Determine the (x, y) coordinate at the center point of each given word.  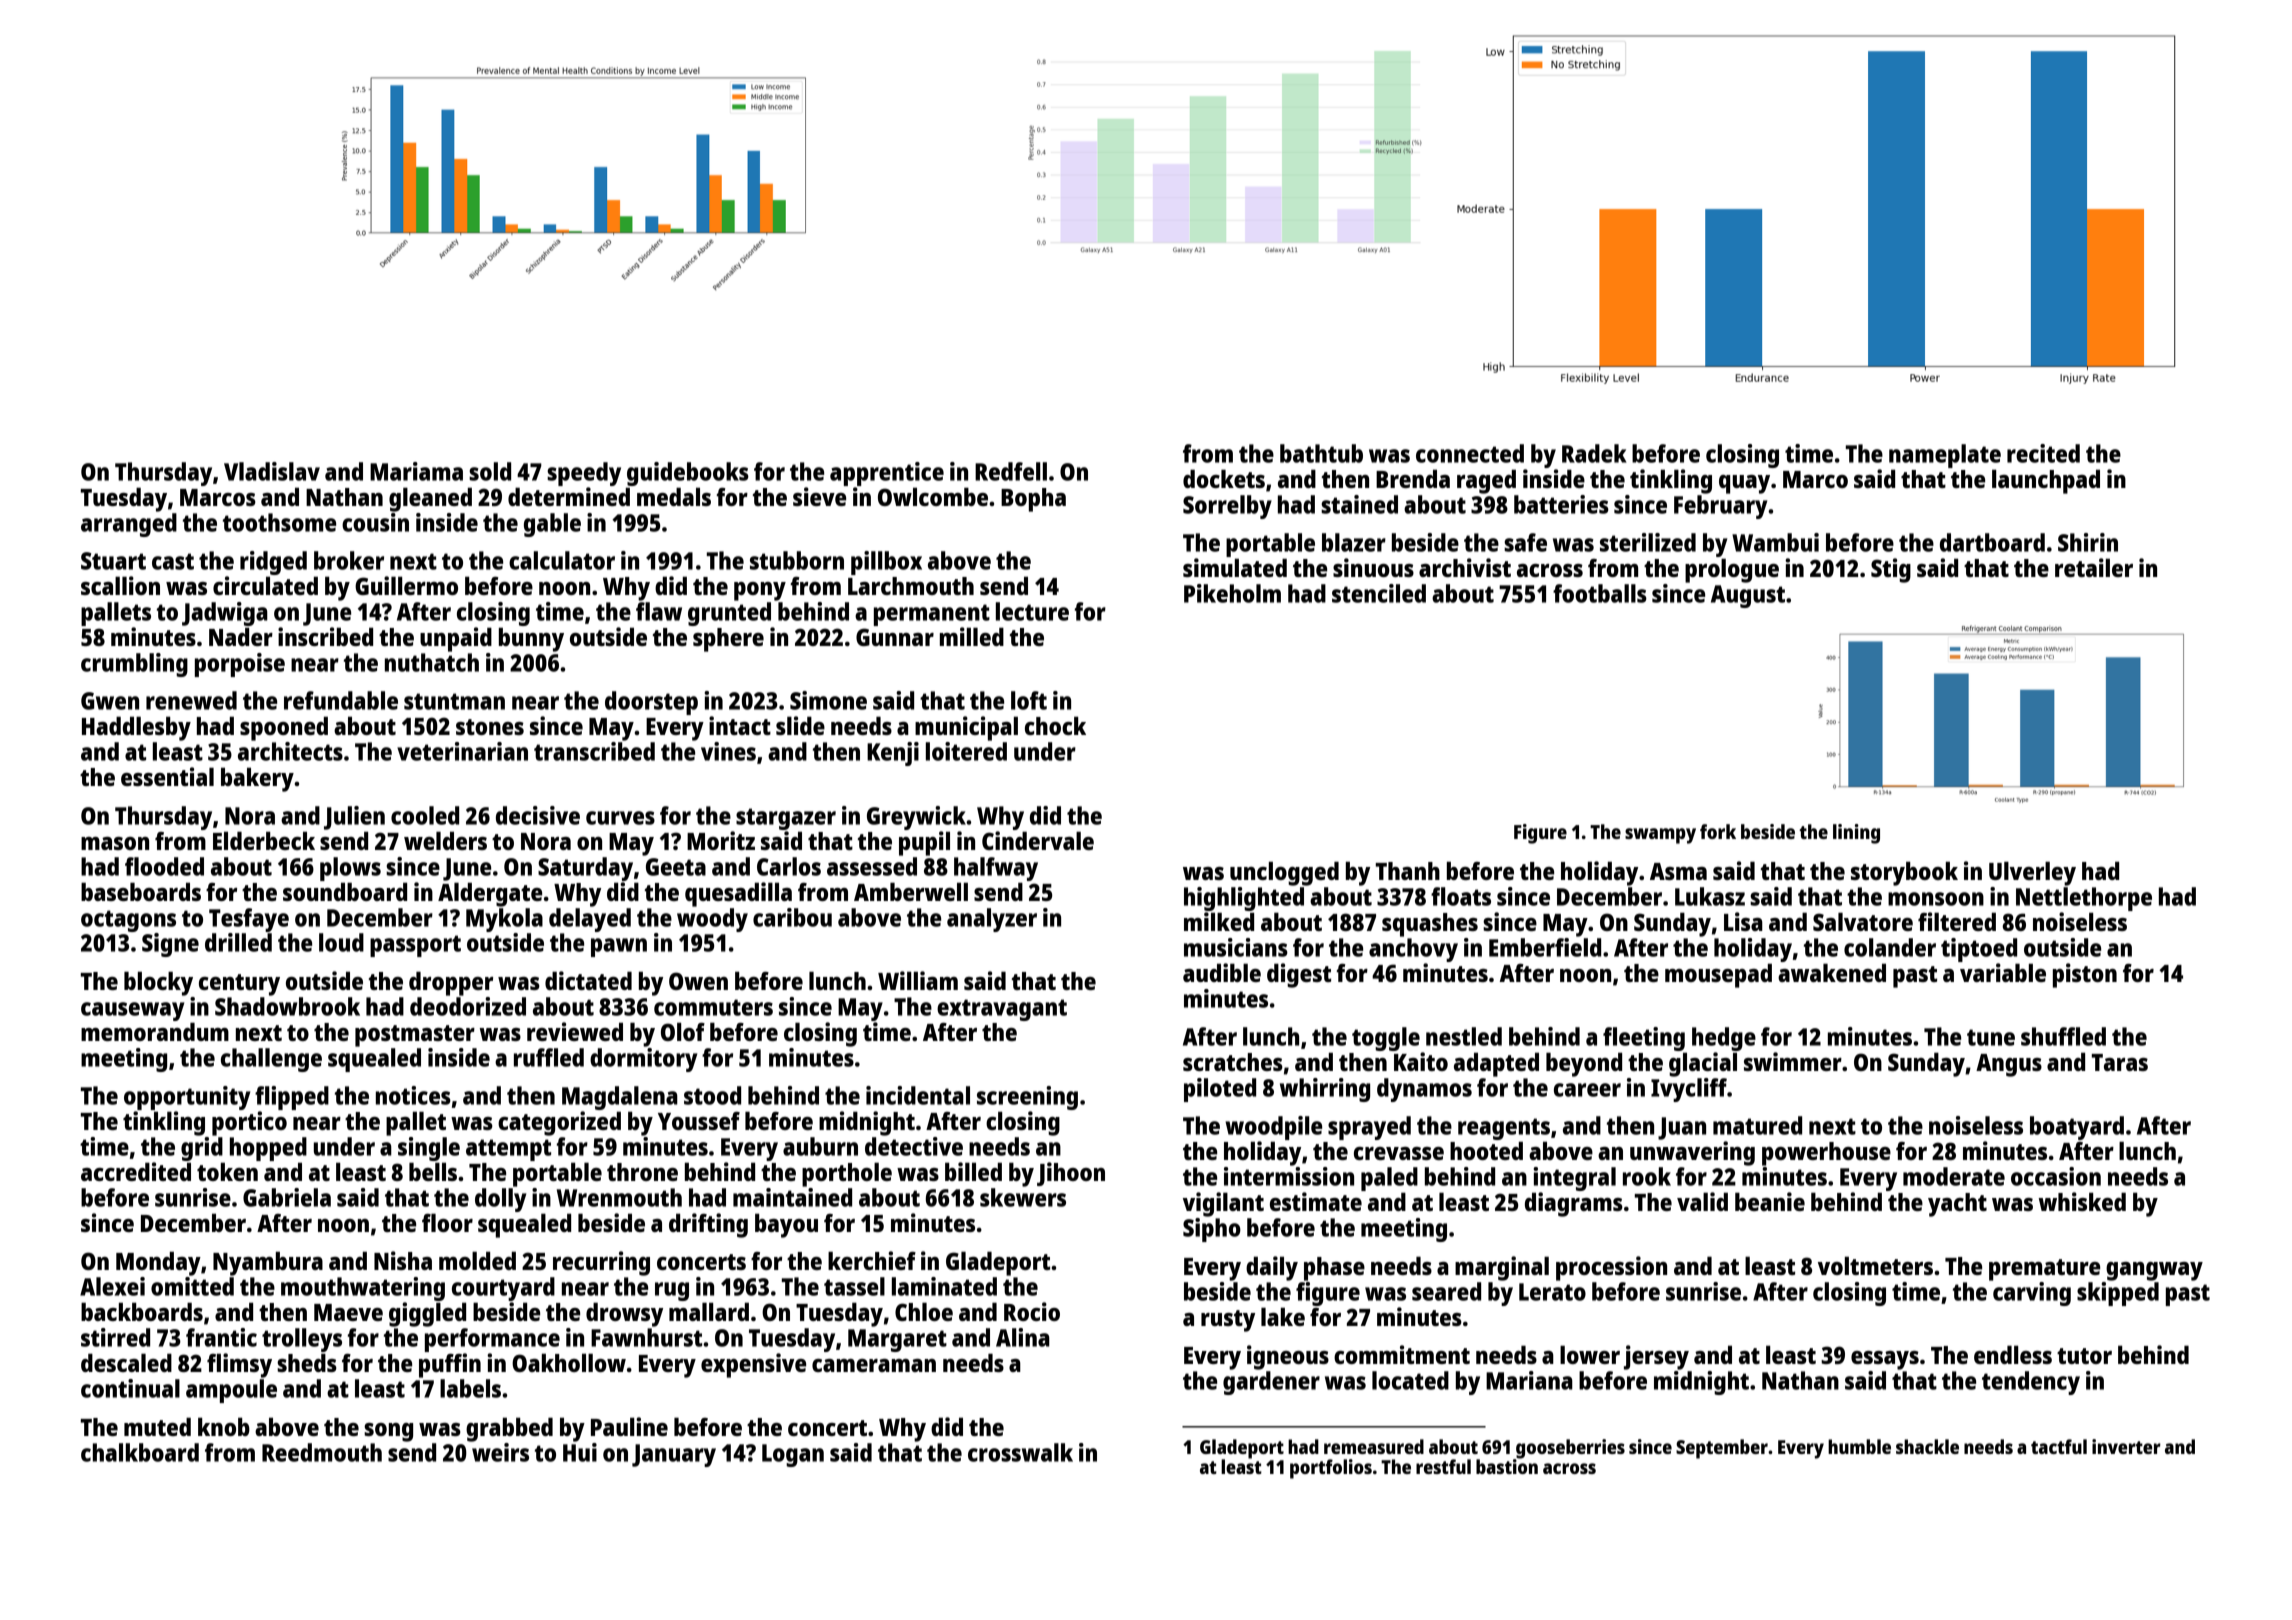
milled (972, 636)
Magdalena (620, 1098)
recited (2043, 453)
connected (1470, 453)
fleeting (1644, 1039)
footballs (1600, 593)
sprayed (1369, 1128)
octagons (128, 921)
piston (2085, 975)
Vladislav (272, 471)
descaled (126, 1362)
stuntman (454, 701)
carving (2032, 1294)
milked (1219, 921)
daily (1272, 1268)
